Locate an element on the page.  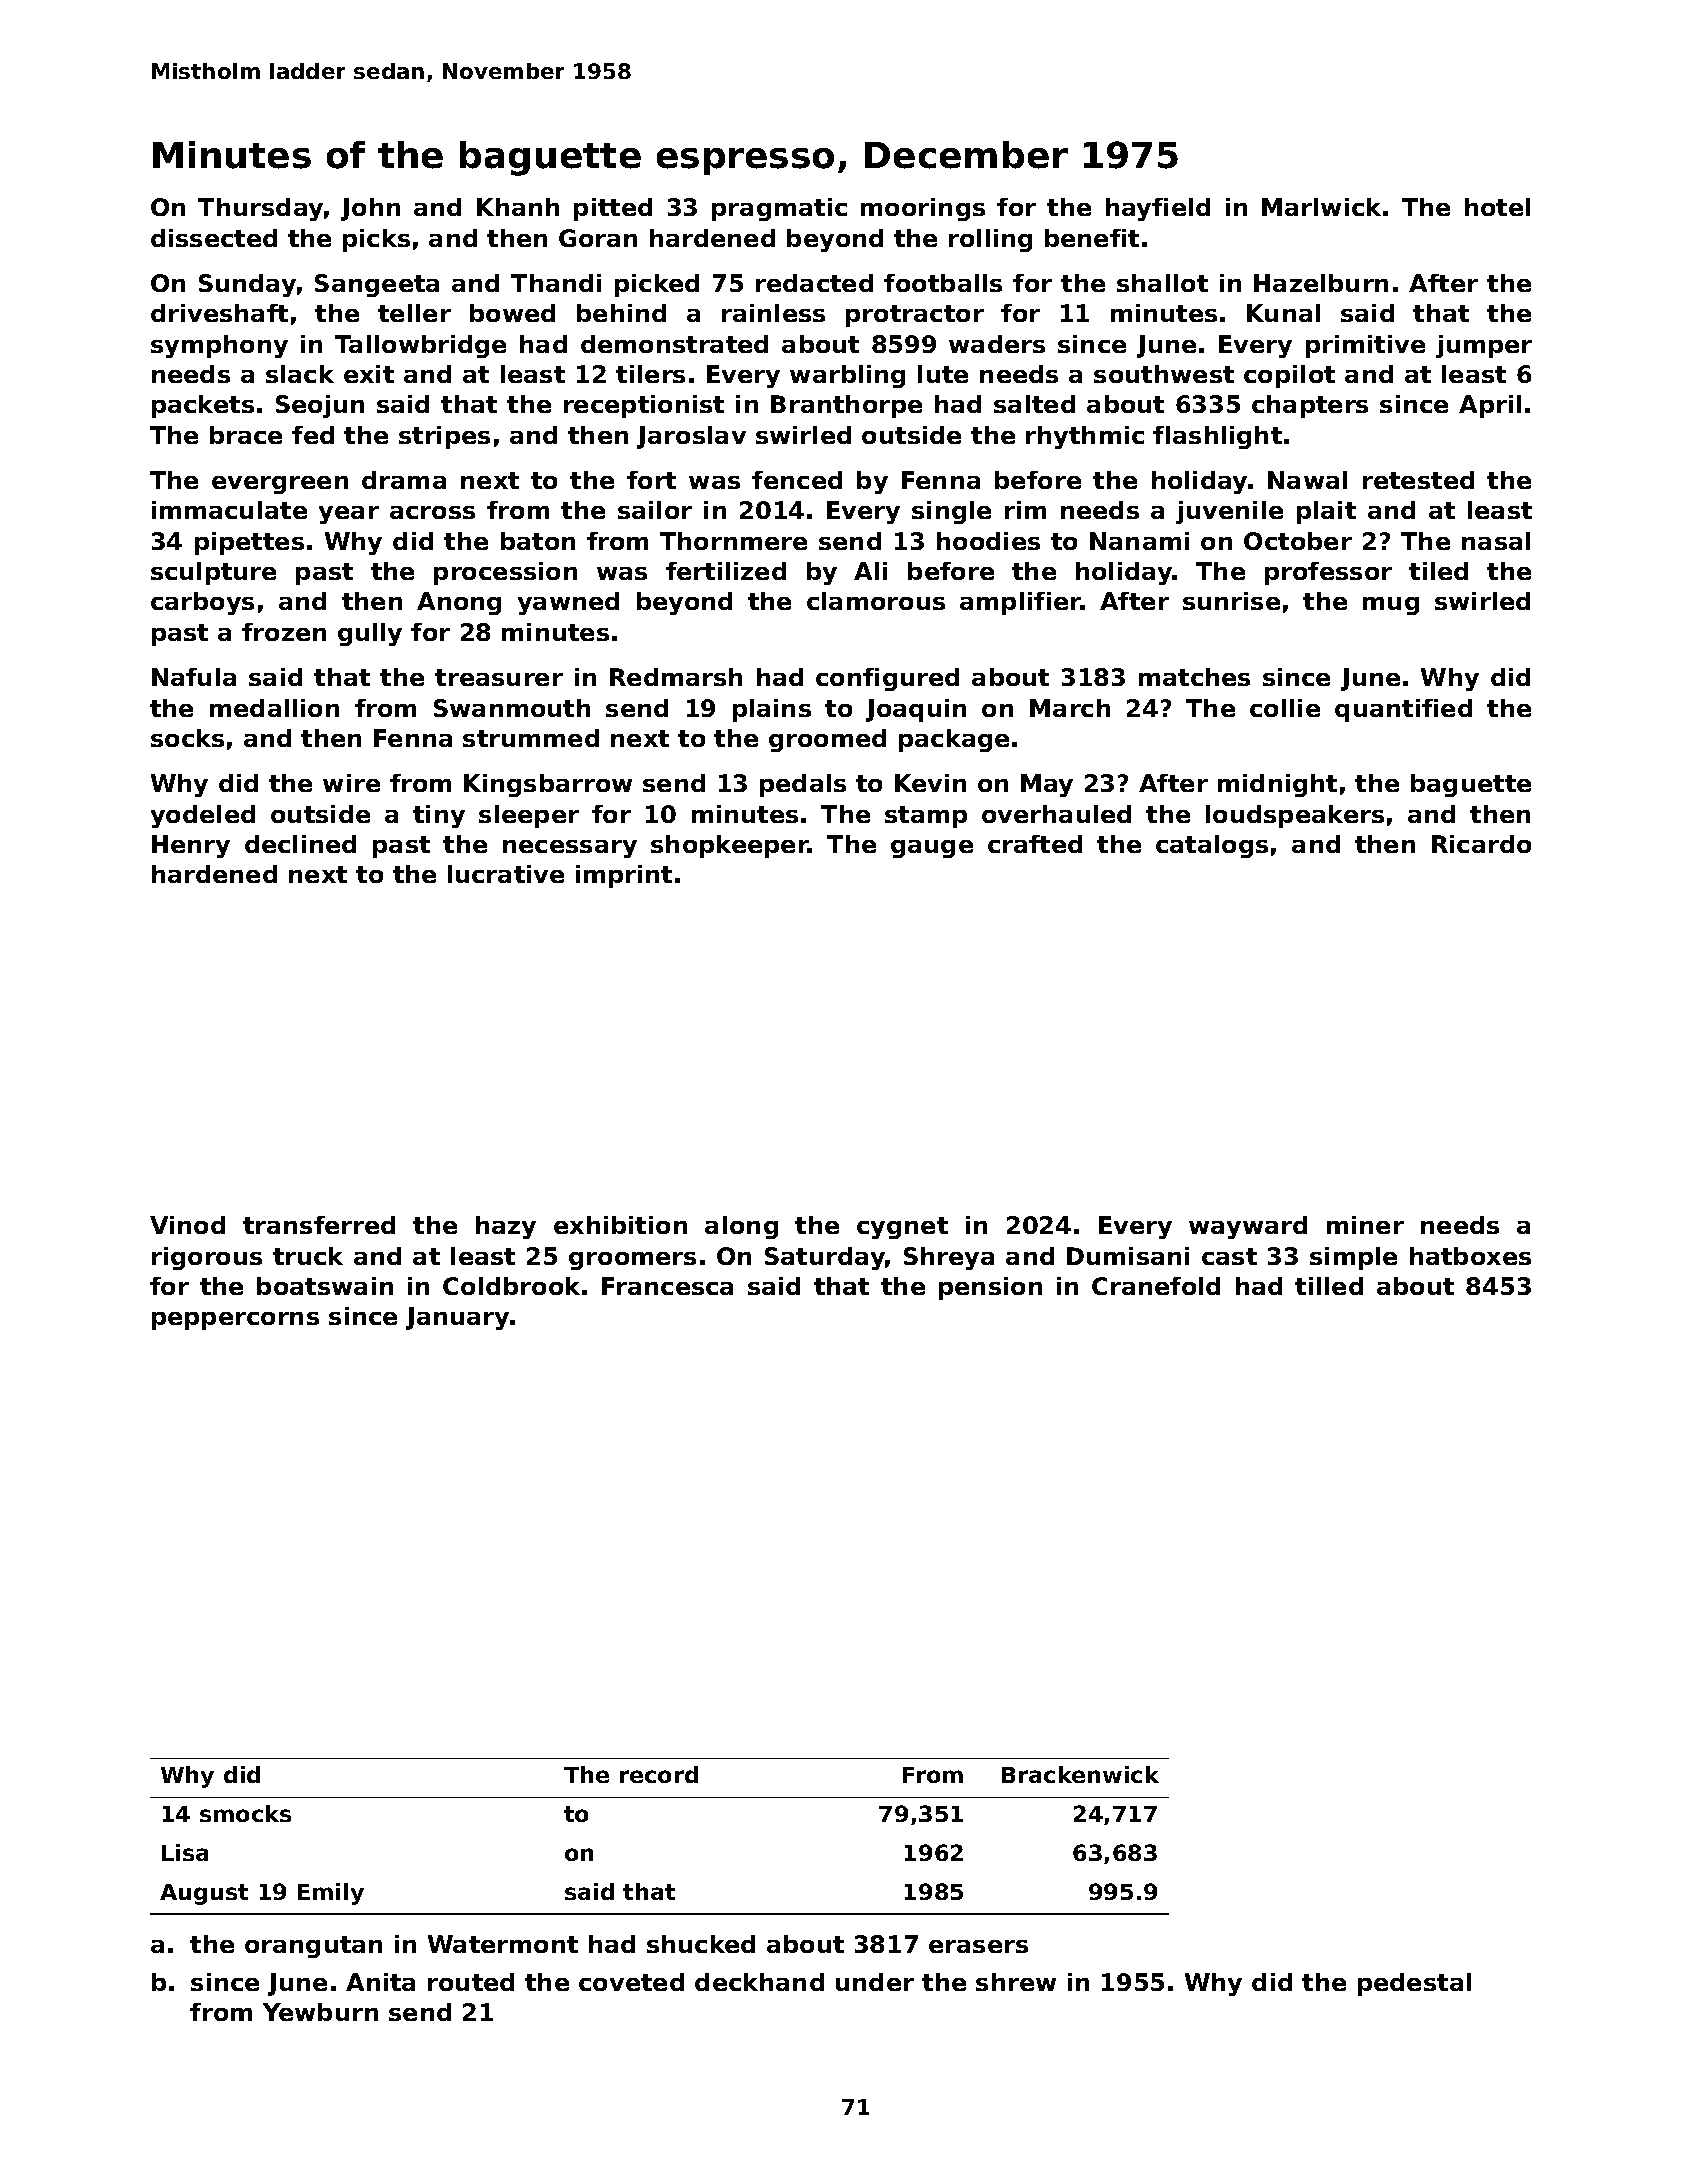
John is located at coordinates (370, 209).
